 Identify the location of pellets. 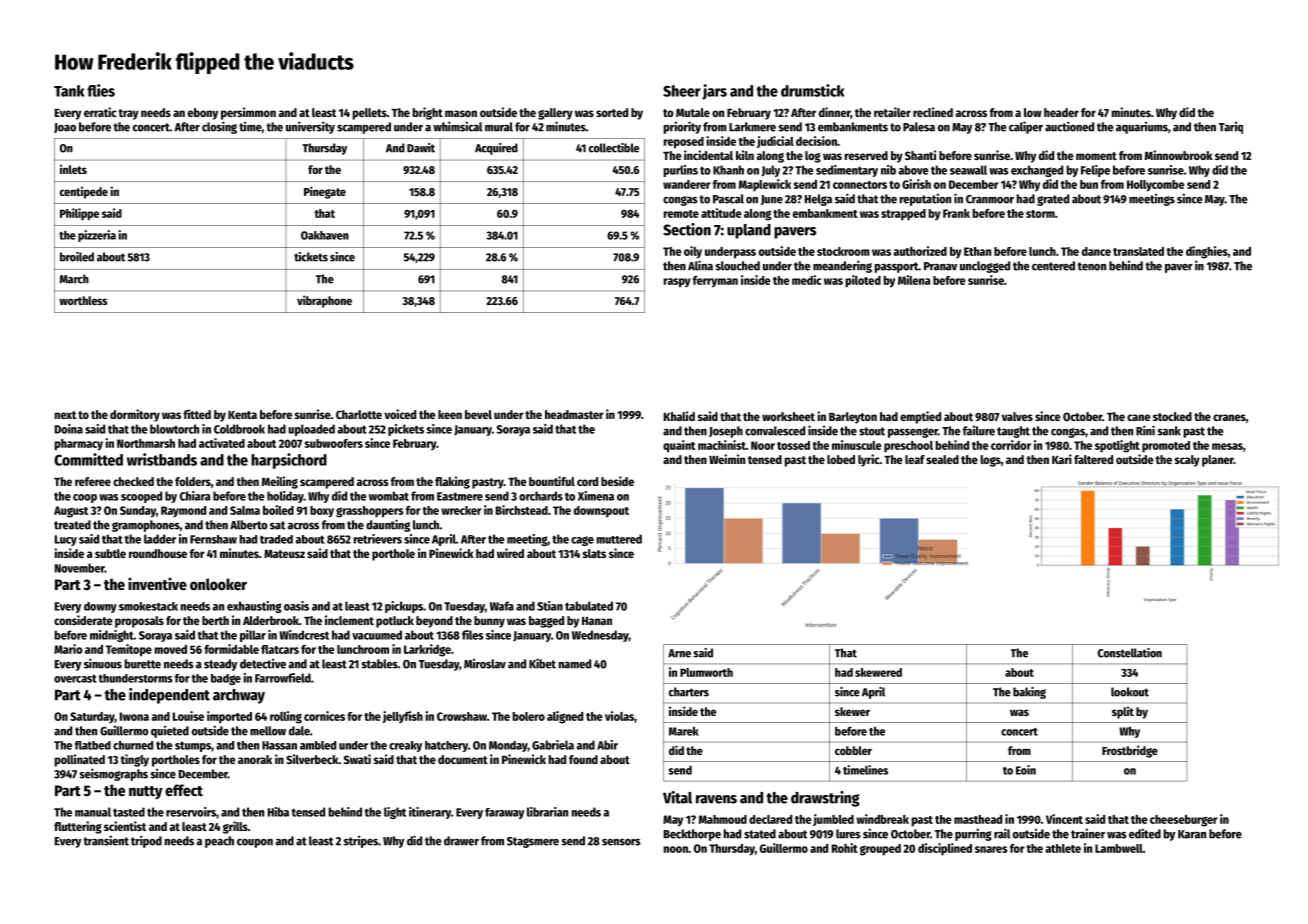
(370, 114).
